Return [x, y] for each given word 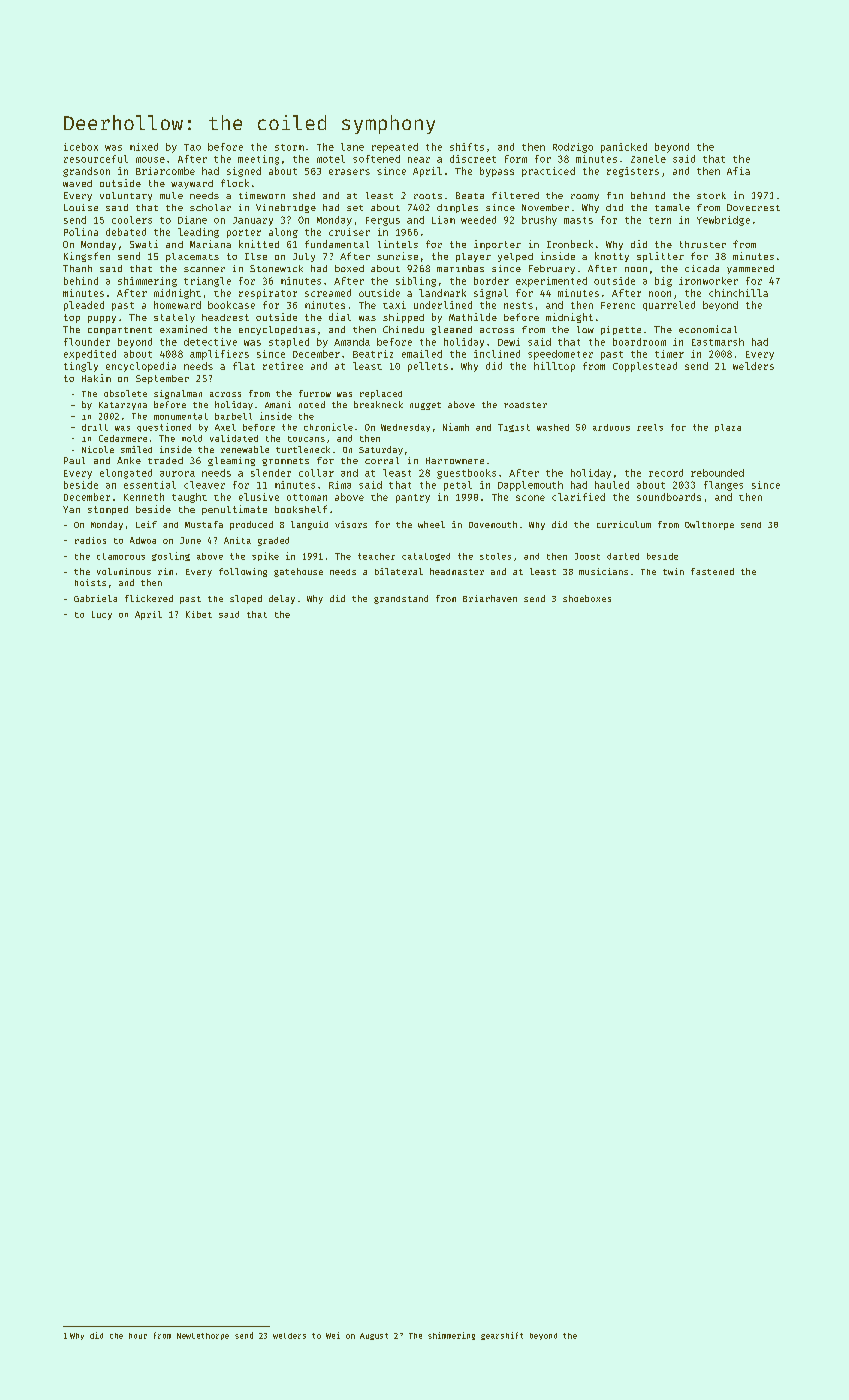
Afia [738, 171]
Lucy [102, 615]
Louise [81, 207]
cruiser [349, 232]
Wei [333, 1335]
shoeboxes [587, 598]
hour [138, 1336]
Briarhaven [490, 598]
